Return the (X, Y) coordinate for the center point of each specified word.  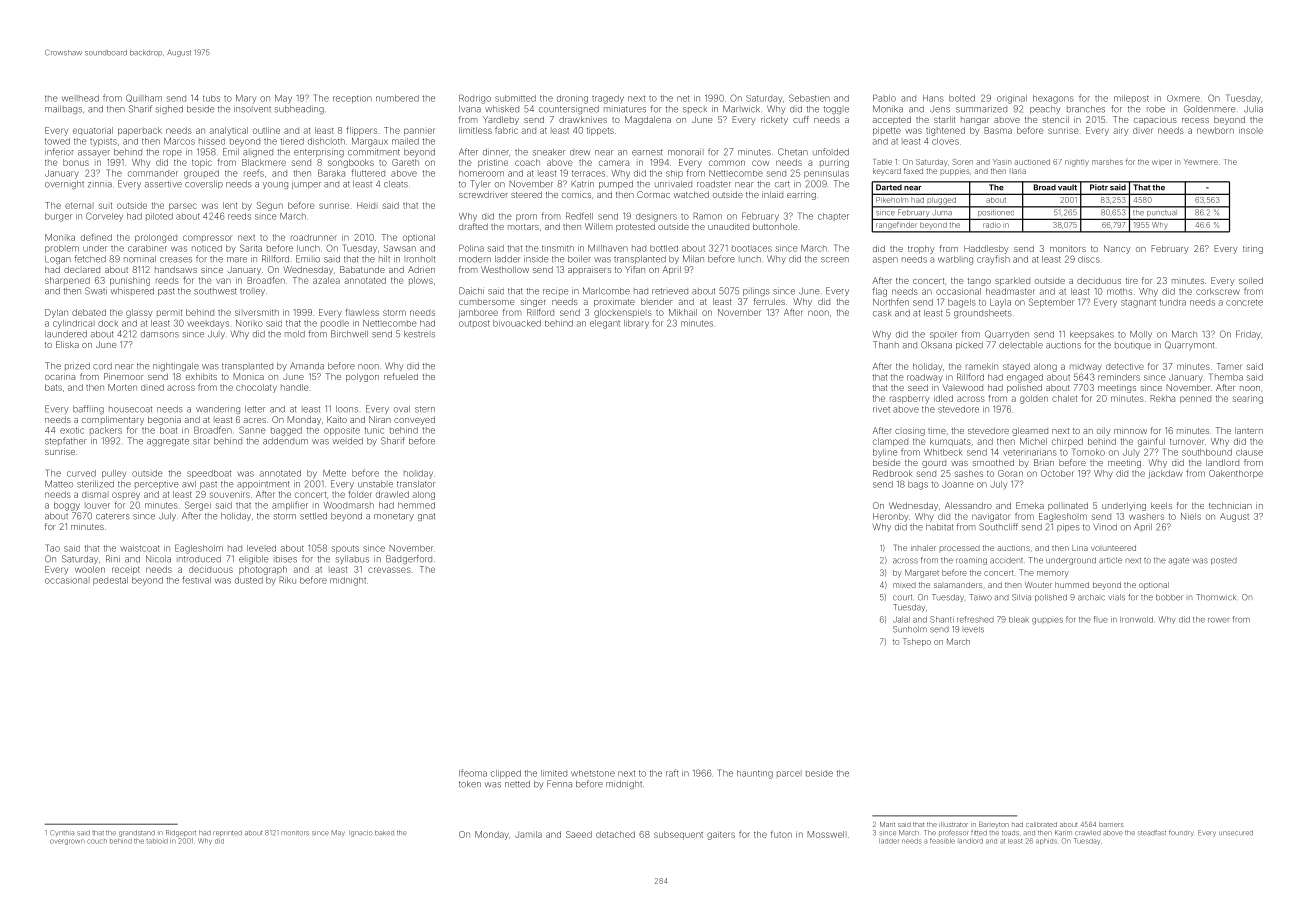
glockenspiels (623, 313)
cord (102, 366)
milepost (1131, 99)
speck (695, 110)
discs (1089, 259)
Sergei (198, 506)
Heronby (890, 517)
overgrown (67, 842)
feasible (942, 841)
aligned (258, 153)
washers (1146, 516)
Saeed (579, 834)
